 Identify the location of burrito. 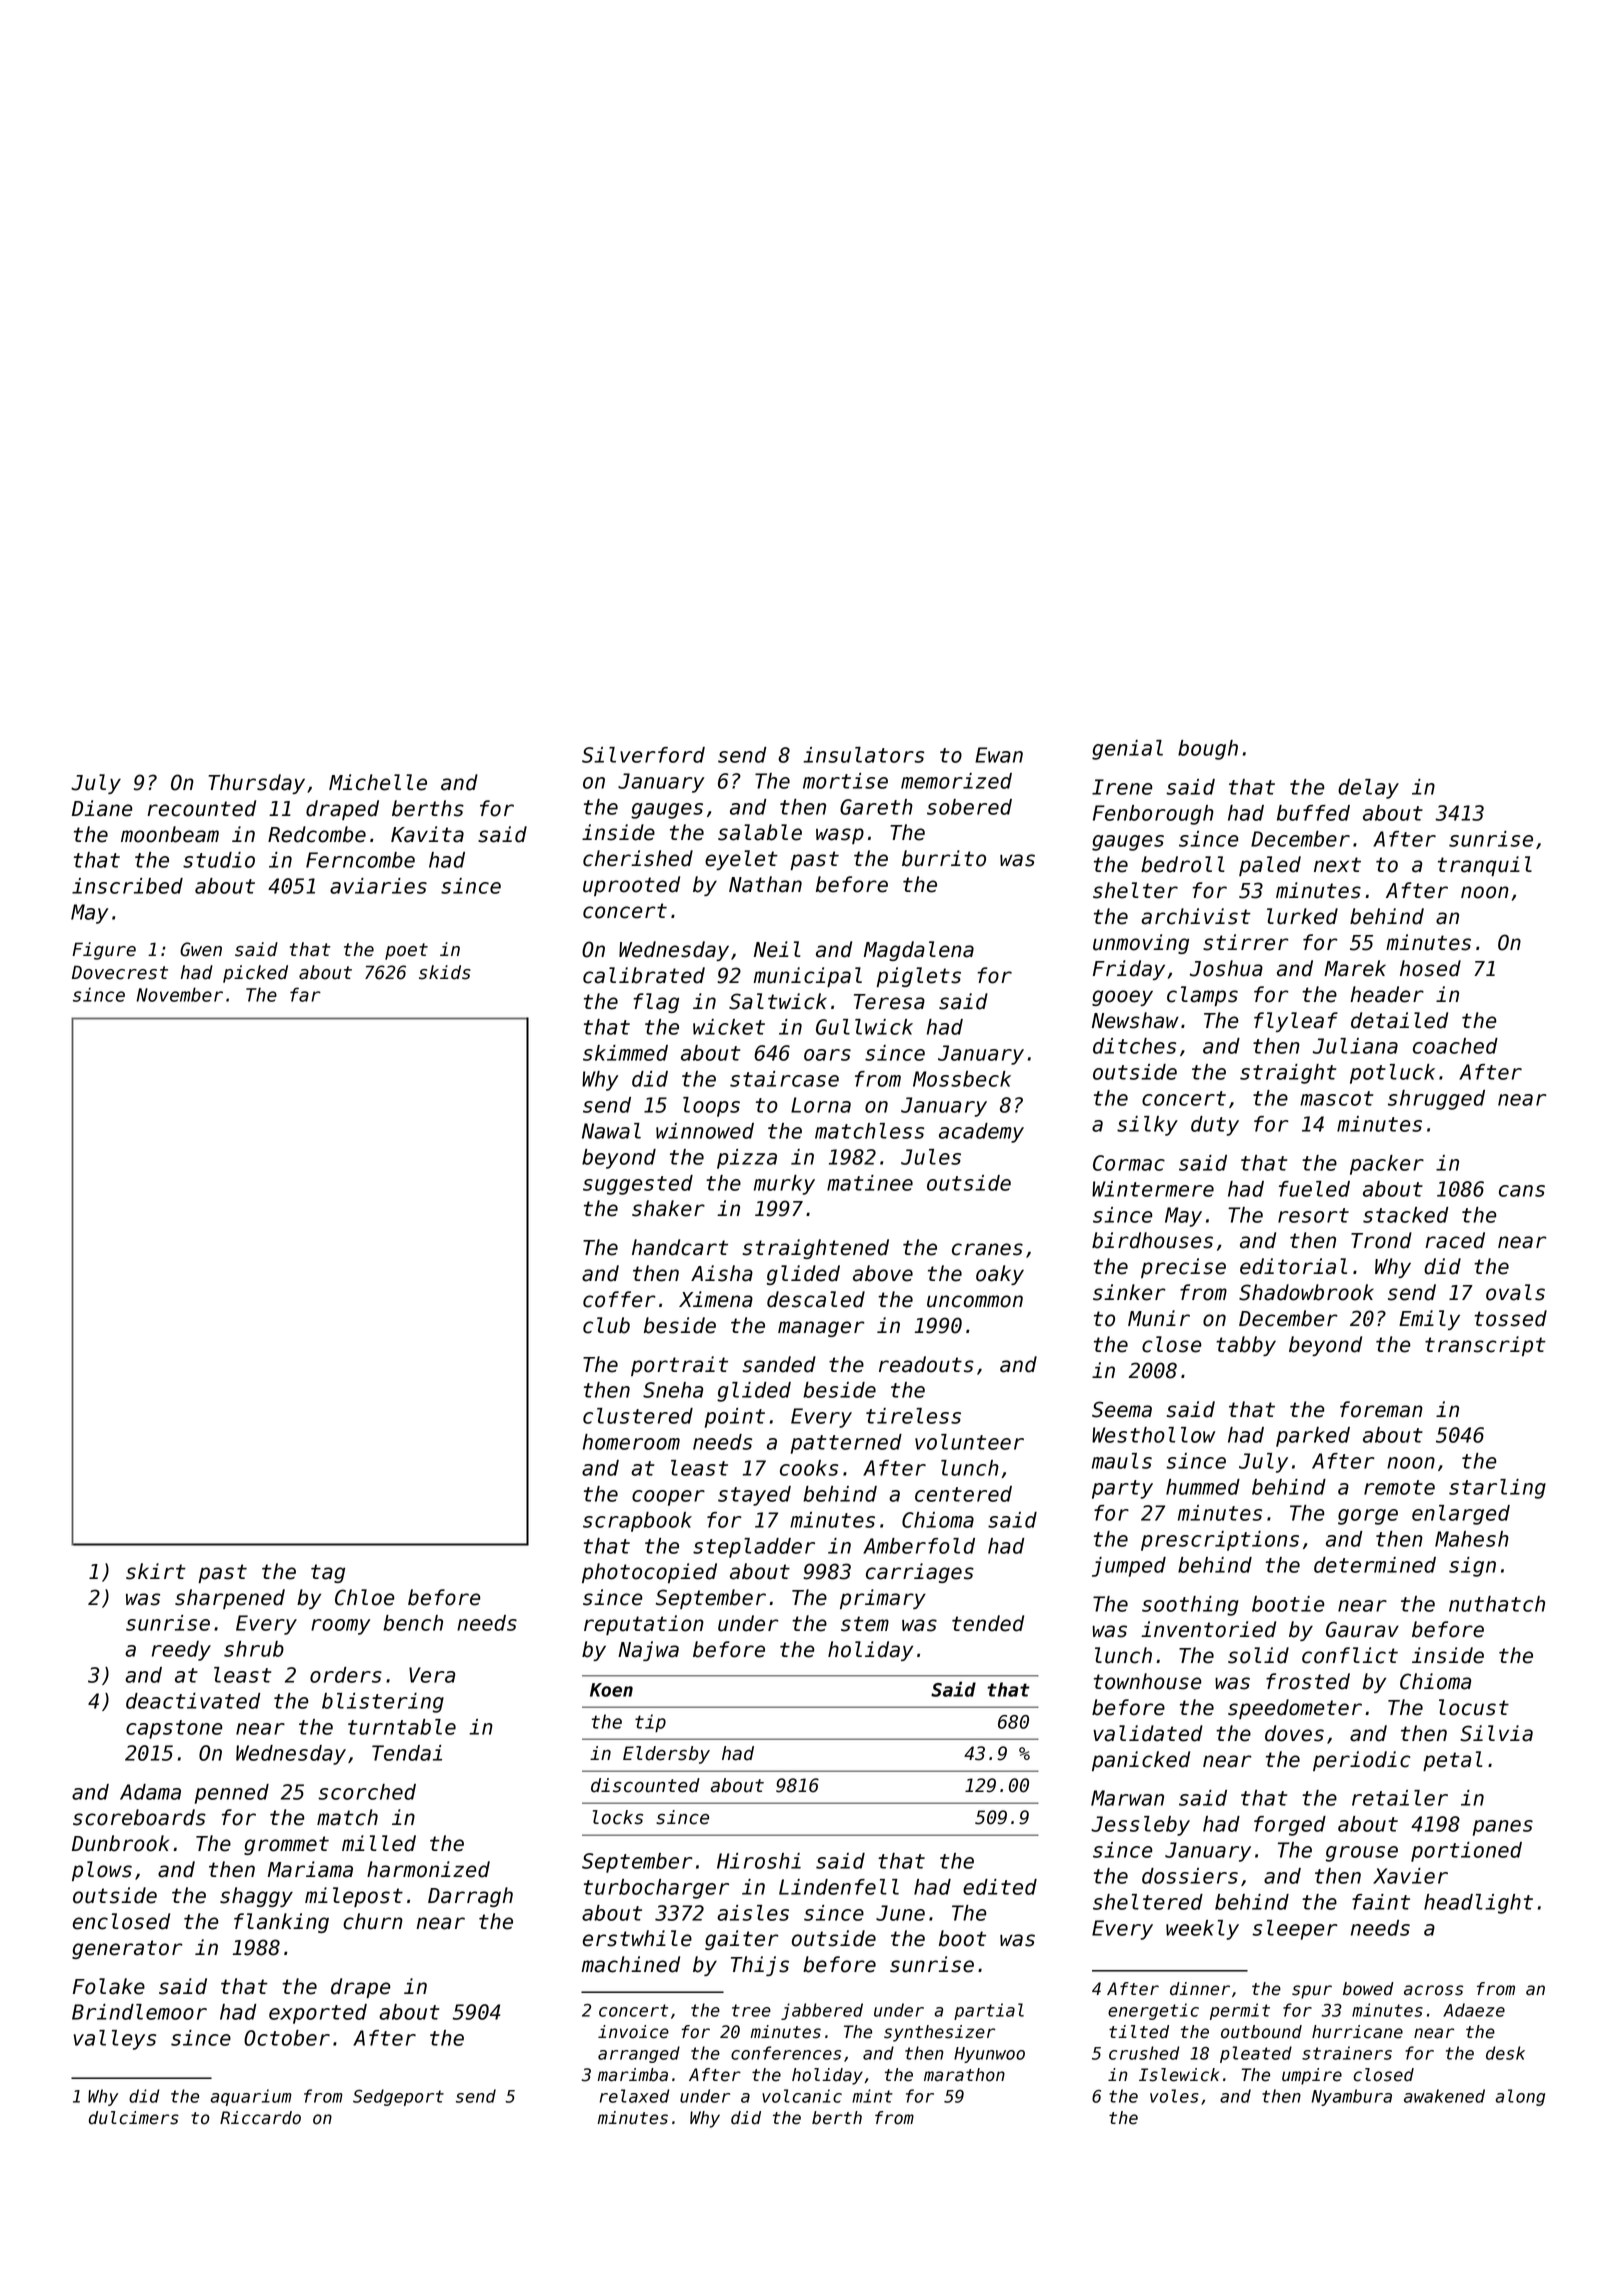
(944, 858).
